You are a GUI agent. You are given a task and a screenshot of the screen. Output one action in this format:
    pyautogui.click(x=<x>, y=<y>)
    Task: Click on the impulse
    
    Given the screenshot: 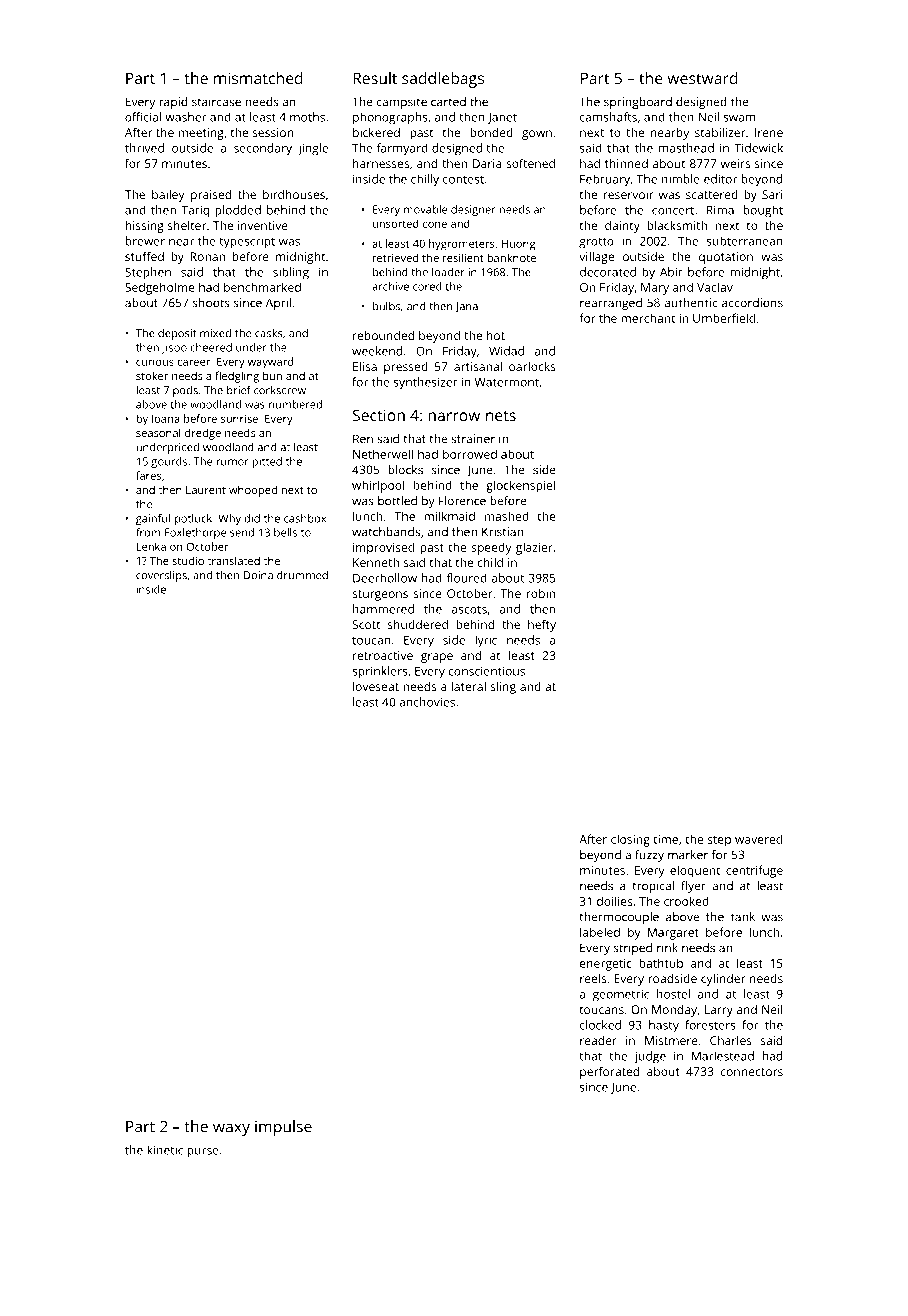 What is the action you would take?
    pyautogui.click(x=283, y=1128)
